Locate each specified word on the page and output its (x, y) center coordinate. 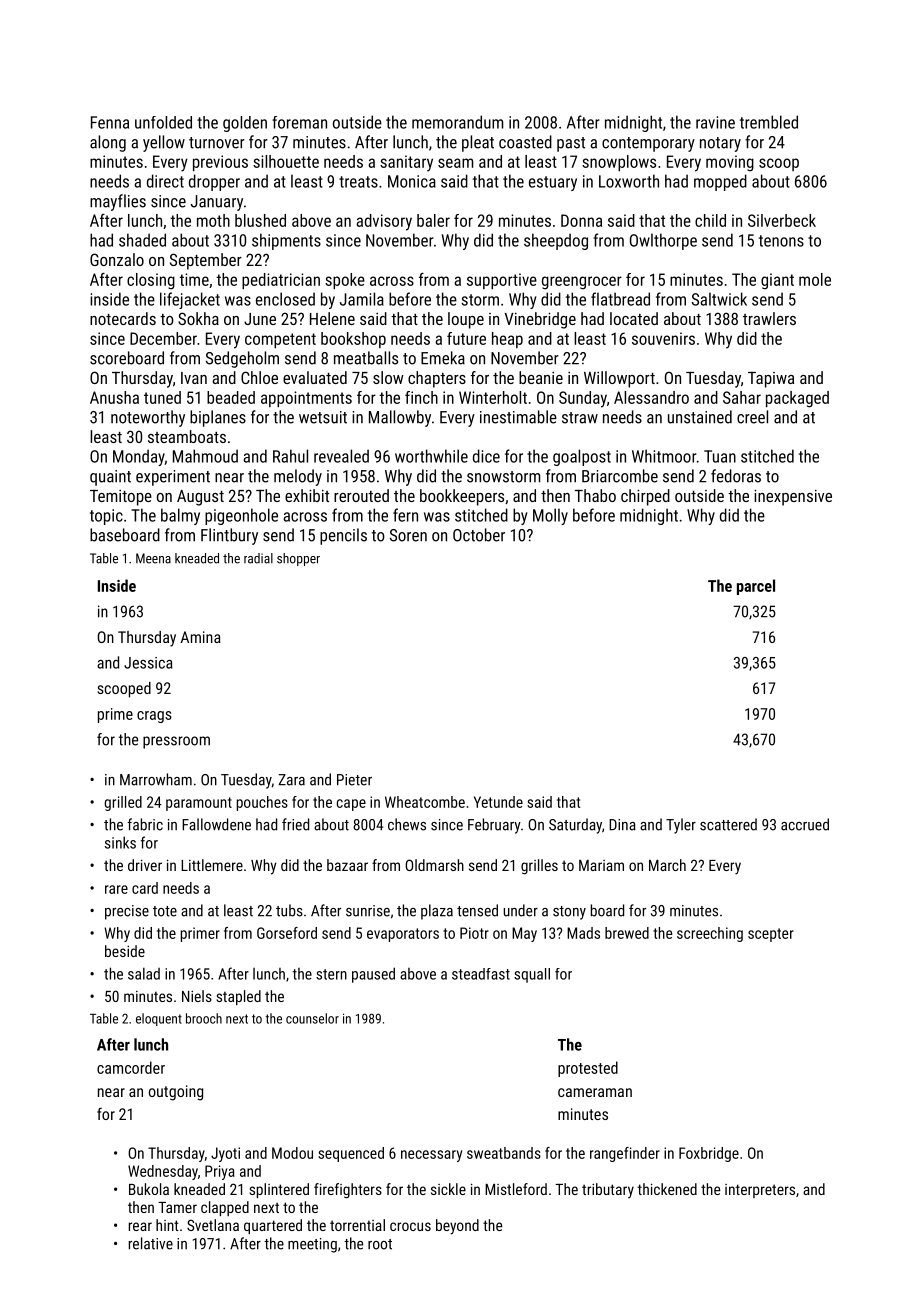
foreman (299, 122)
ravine (715, 122)
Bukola (149, 1189)
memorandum (457, 122)
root (380, 1244)
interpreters (760, 1191)
